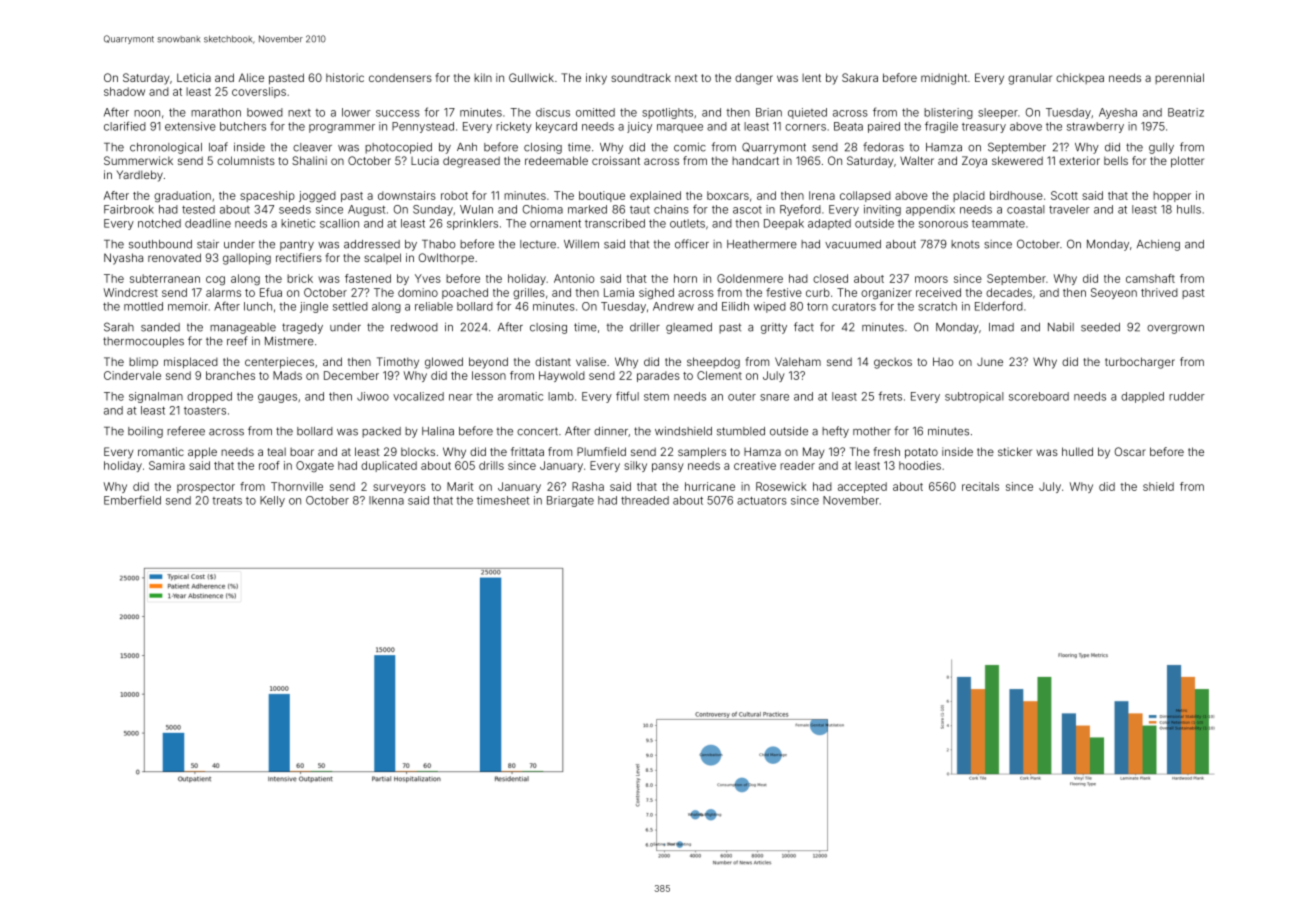 This screenshot has height=924, width=1308. What do you see at coordinates (414, 327) in the screenshot?
I see `redwood` at bounding box center [414, 327].
